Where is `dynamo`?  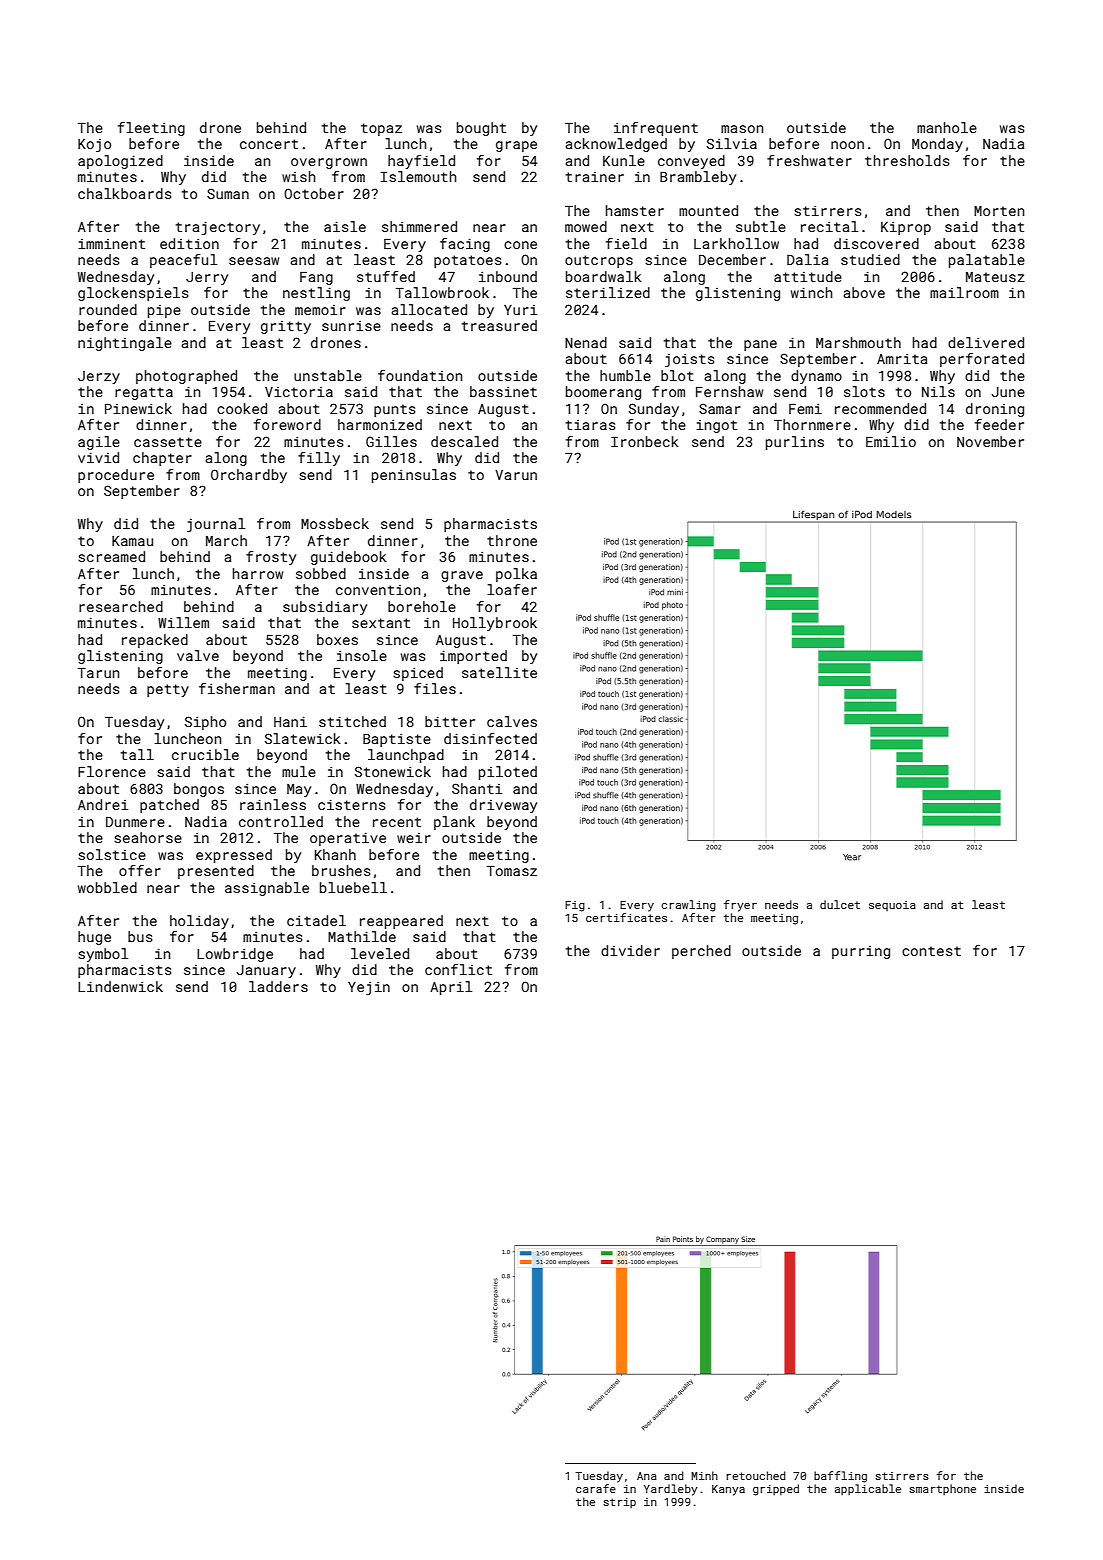 dynamo is located at coordinates (816, 377).
